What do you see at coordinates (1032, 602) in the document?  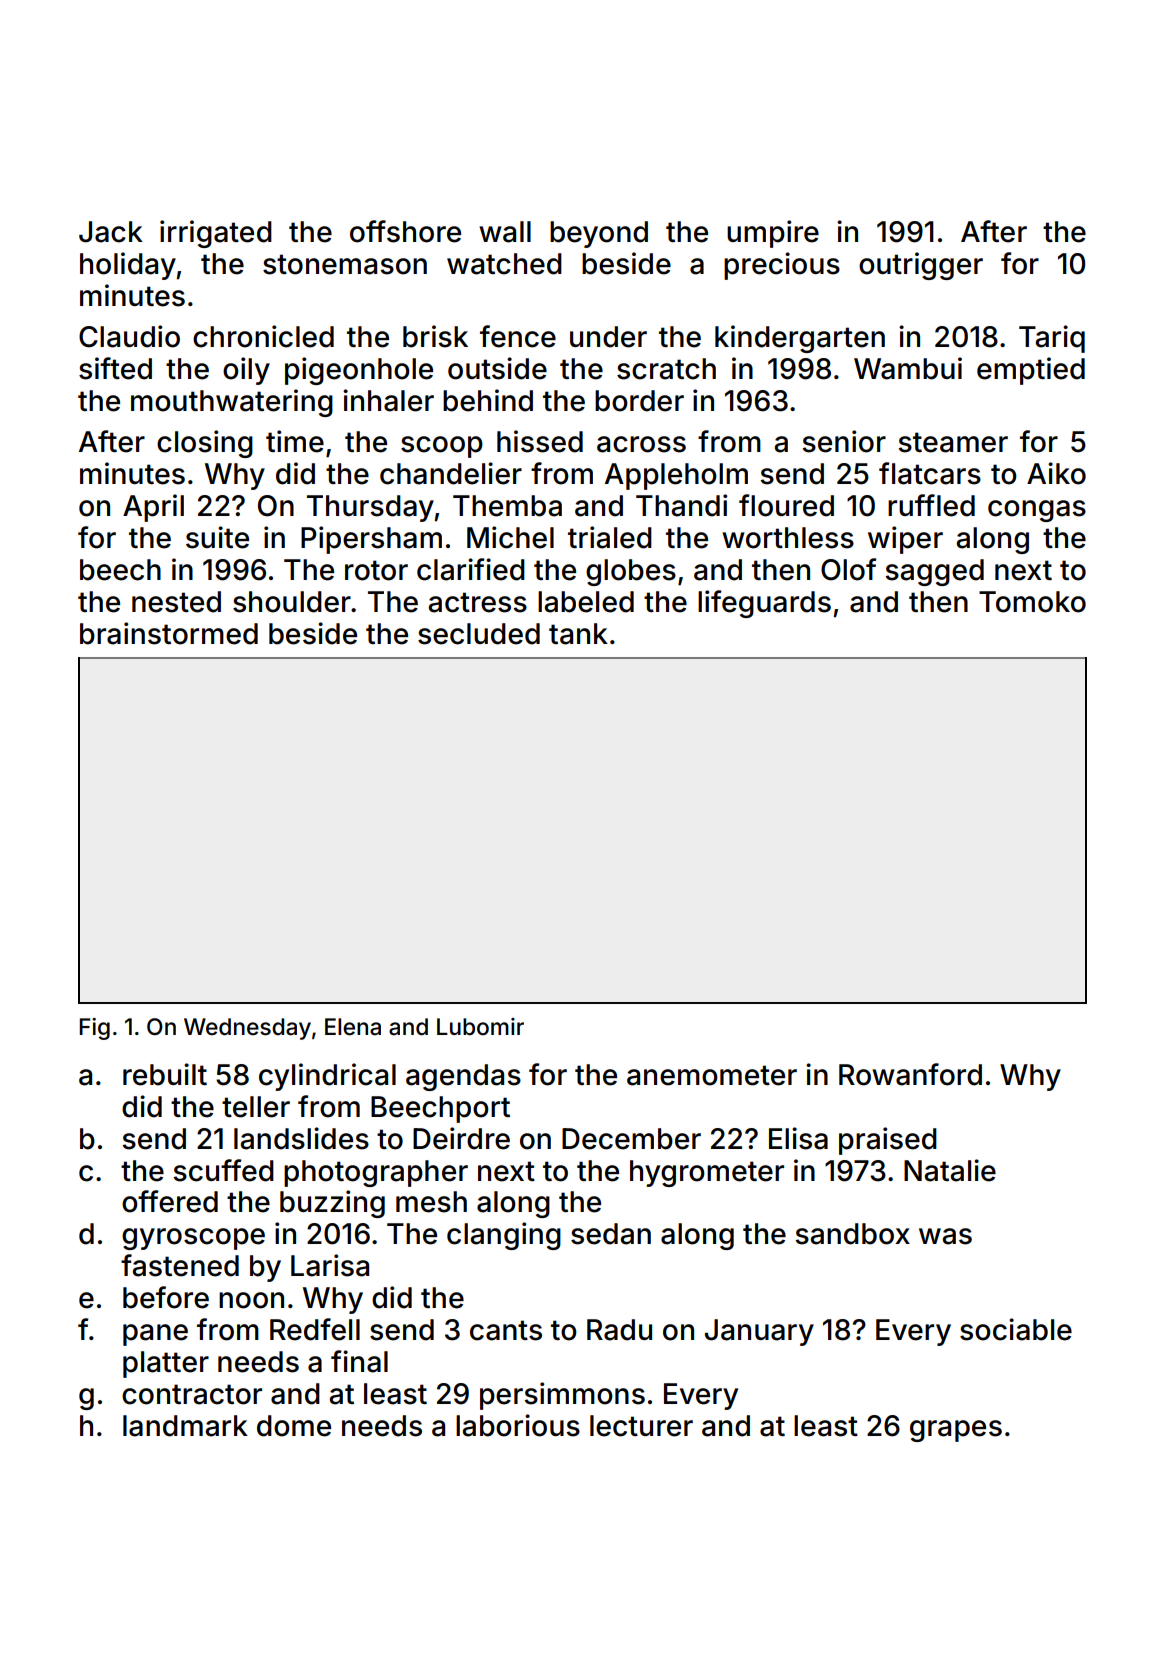 I see `Tomoko` at bounding box center [1032, 602].
